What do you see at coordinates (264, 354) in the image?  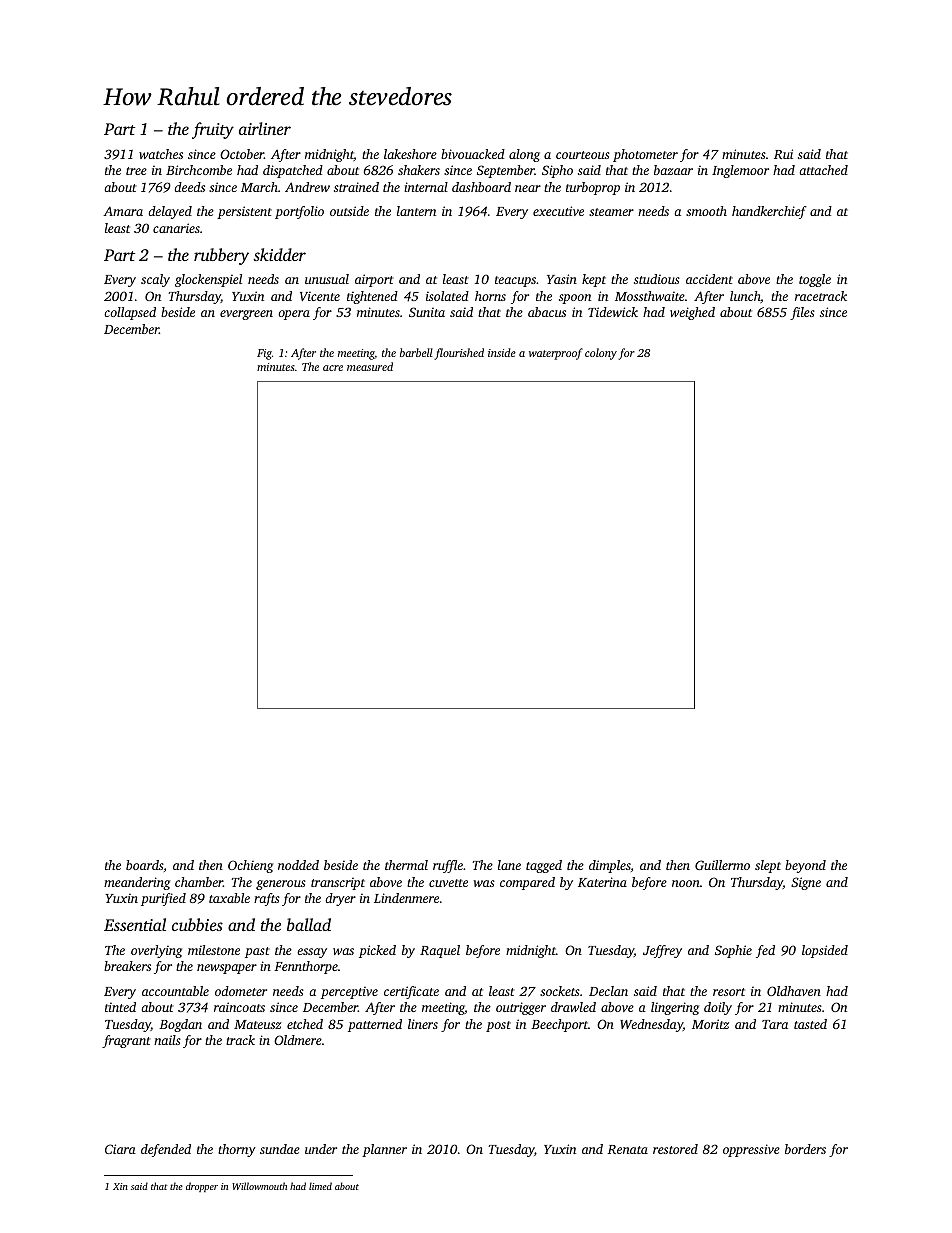 I see `Fig` at bounding box center [264, 354].
